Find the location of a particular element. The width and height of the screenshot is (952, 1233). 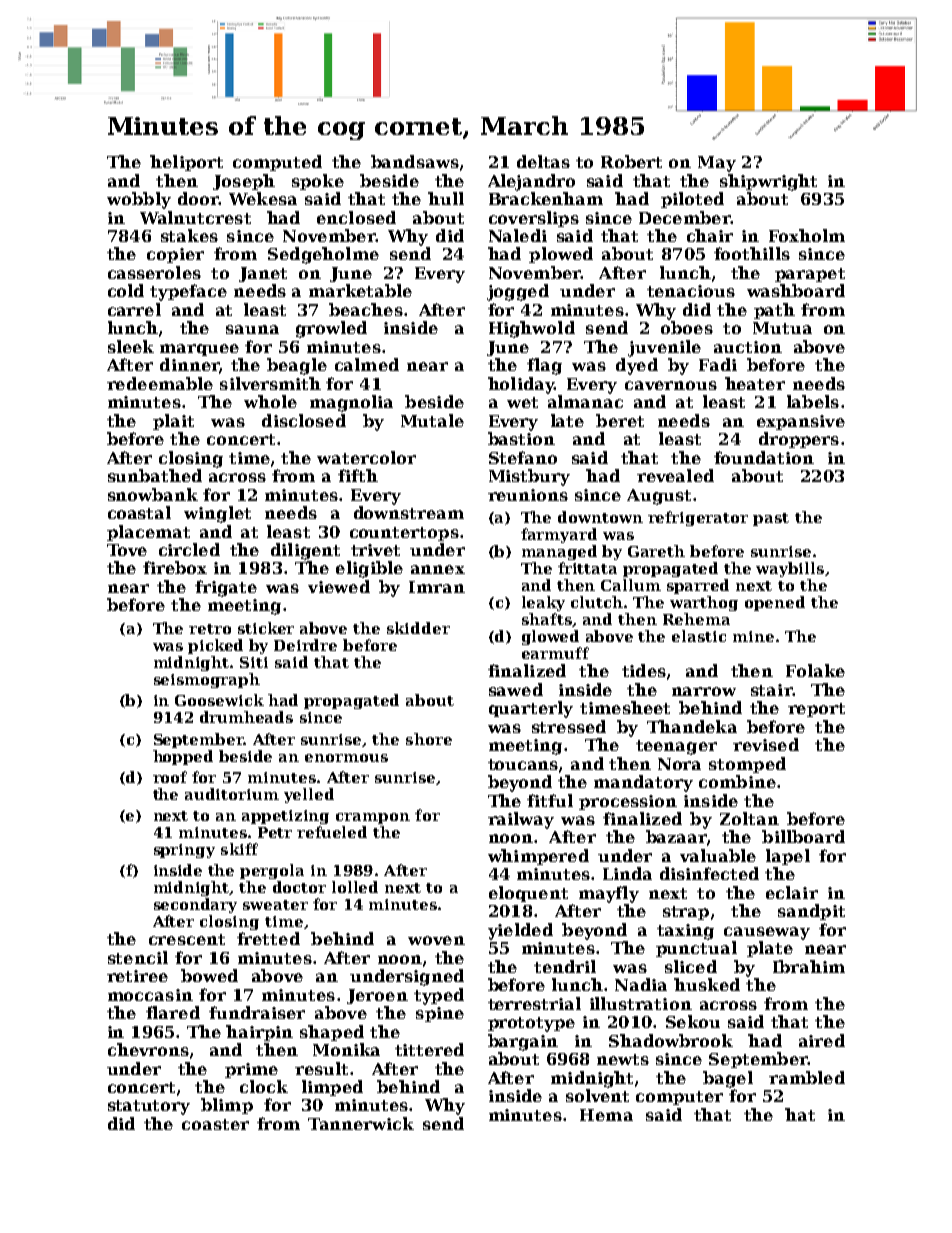

Ibrahim is located at coordinates (809, 966).
